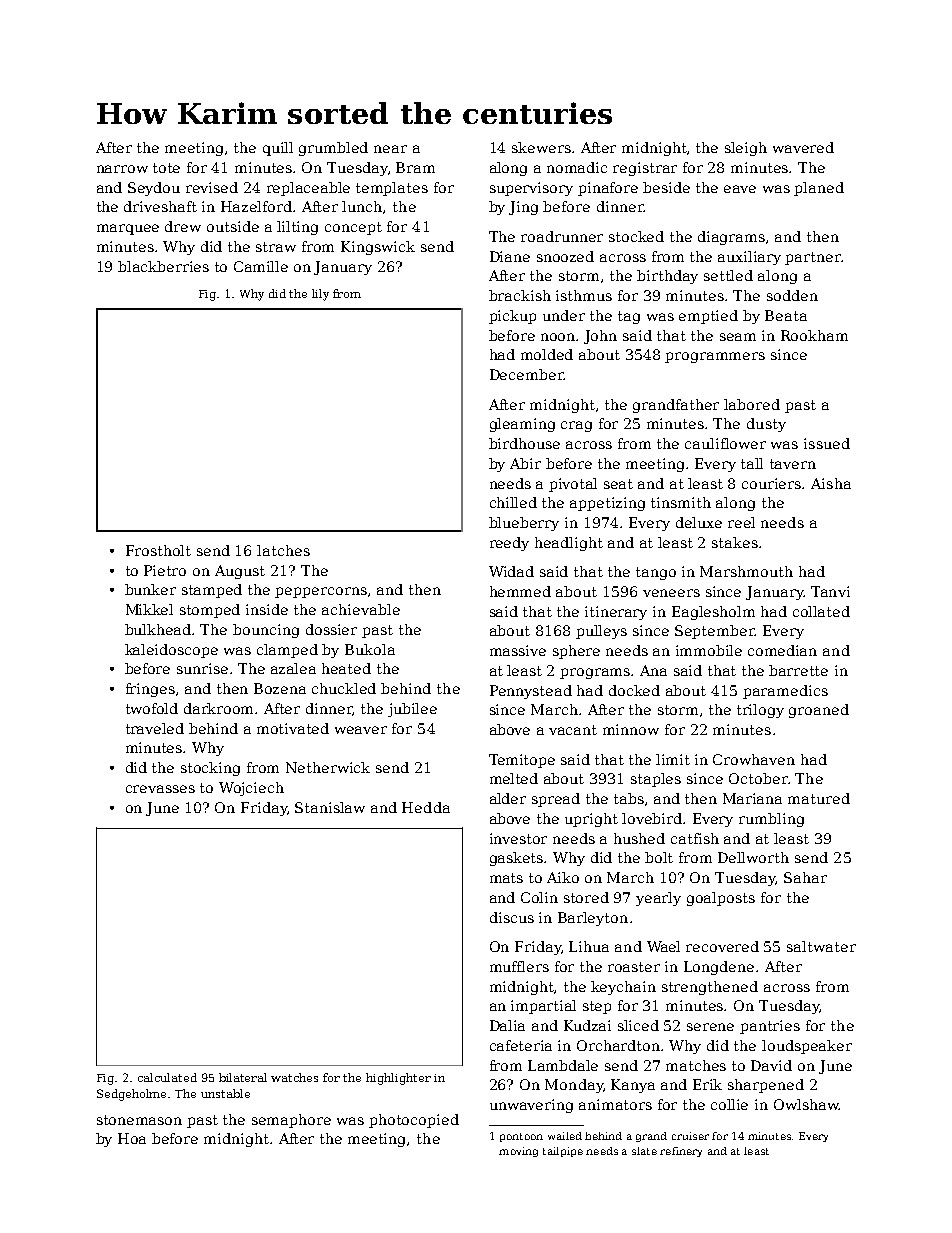 This screenshot has height=1233, width=952. What do you see at coordinates (708, 317) in the screenshot?
I see `emptied` at bounding box center [708, 317].
